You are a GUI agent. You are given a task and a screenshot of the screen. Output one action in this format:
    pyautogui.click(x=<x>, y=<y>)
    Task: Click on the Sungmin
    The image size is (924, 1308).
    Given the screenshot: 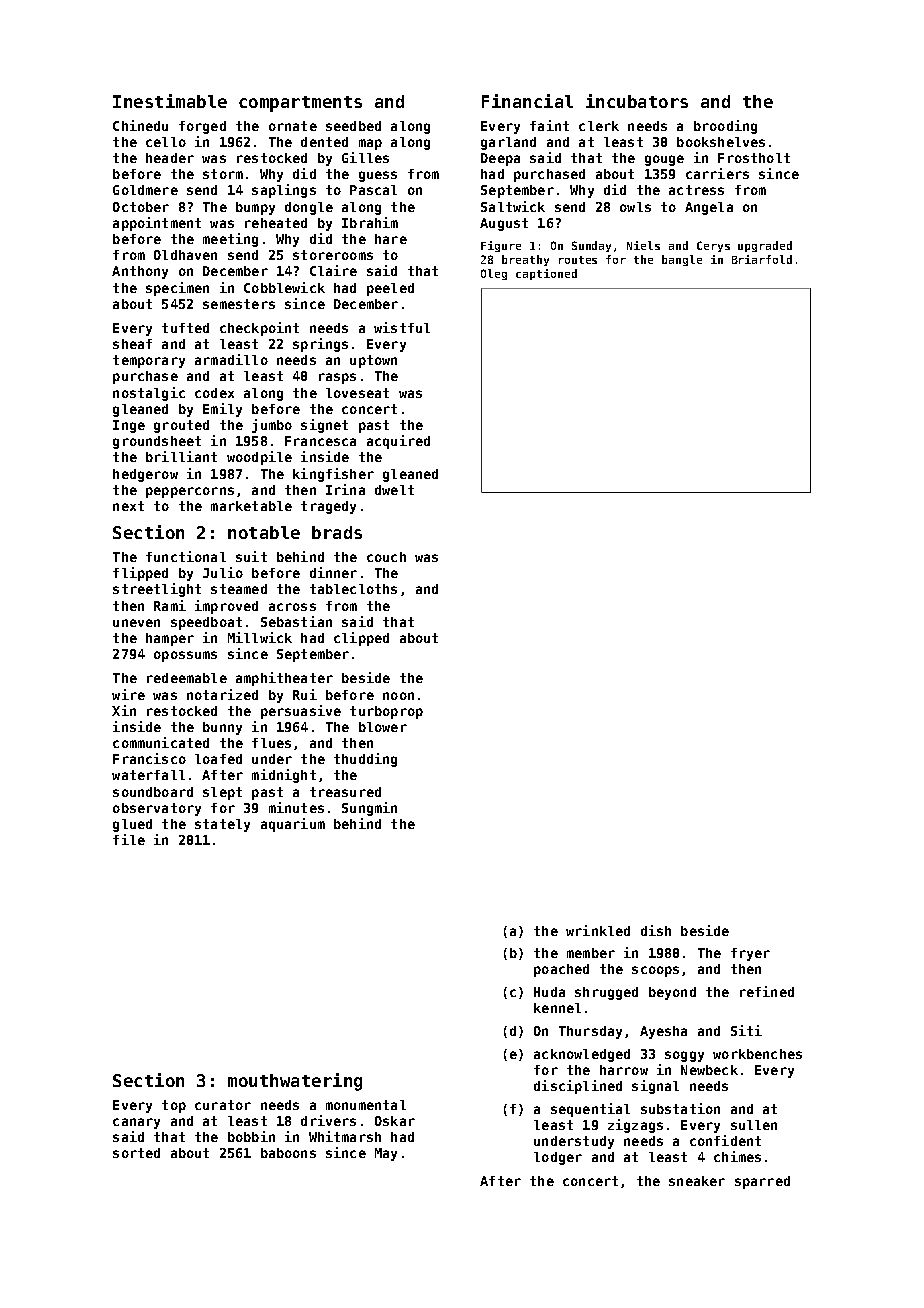 What is the action you would take?
    pyautogui.click(x=369, y=809)
